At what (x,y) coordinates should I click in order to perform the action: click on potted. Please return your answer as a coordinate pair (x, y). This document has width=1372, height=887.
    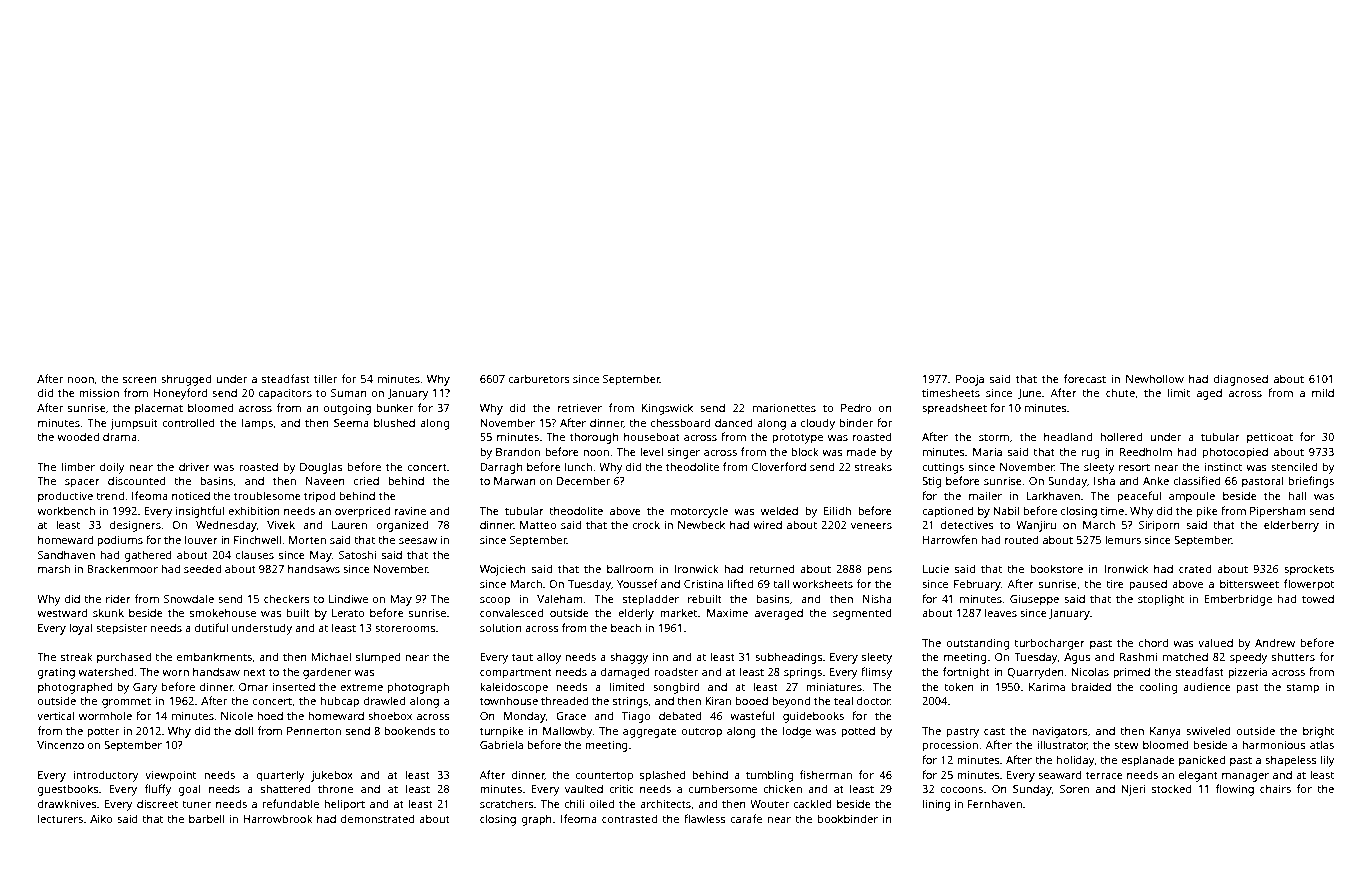
    Looking at the image, I should click on (858, 732).
